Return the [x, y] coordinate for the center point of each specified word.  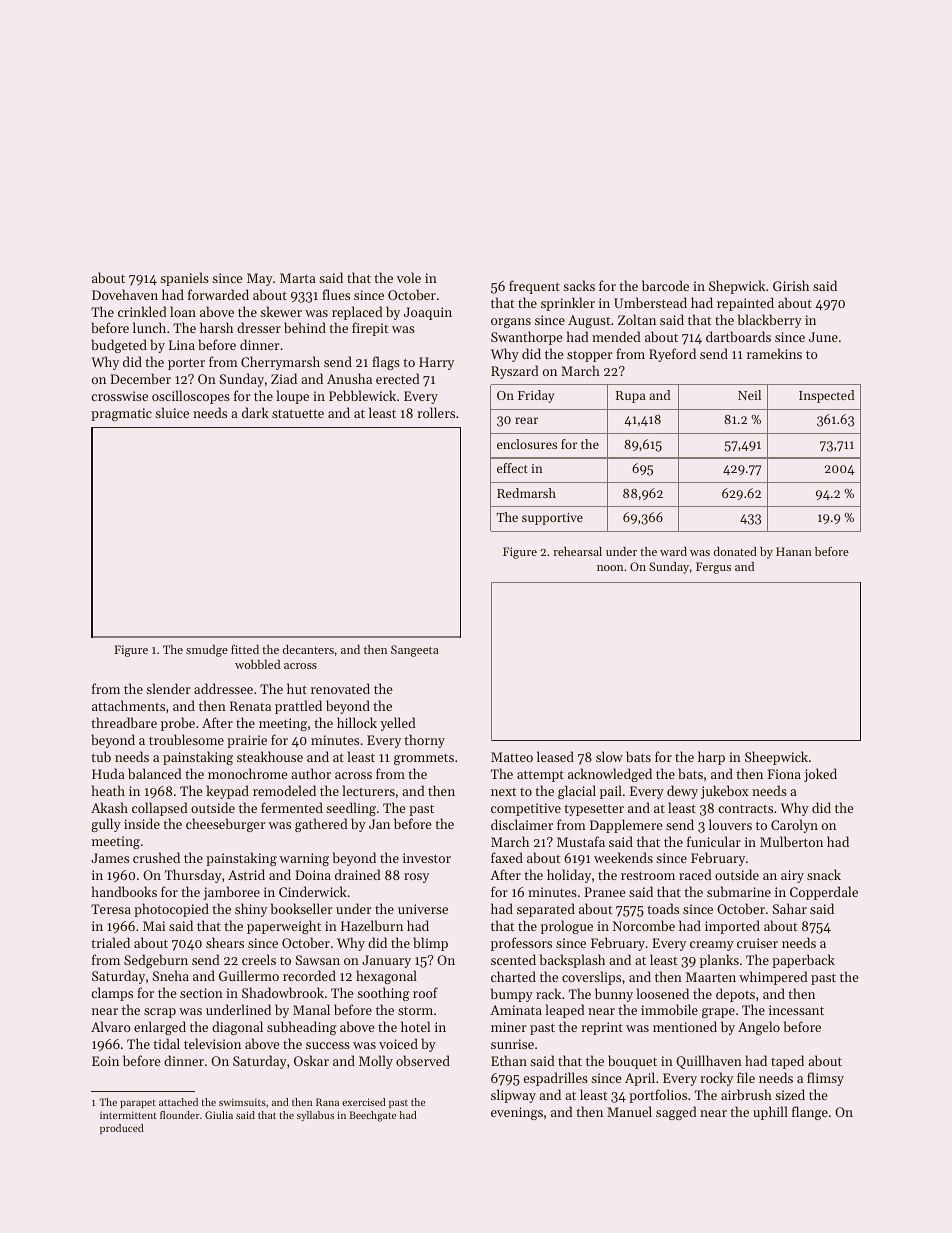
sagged [676, 1113]
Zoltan [637, 319]
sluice [172, 412]
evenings [517, 1113]
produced [122, 1129]
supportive [552, 519]
